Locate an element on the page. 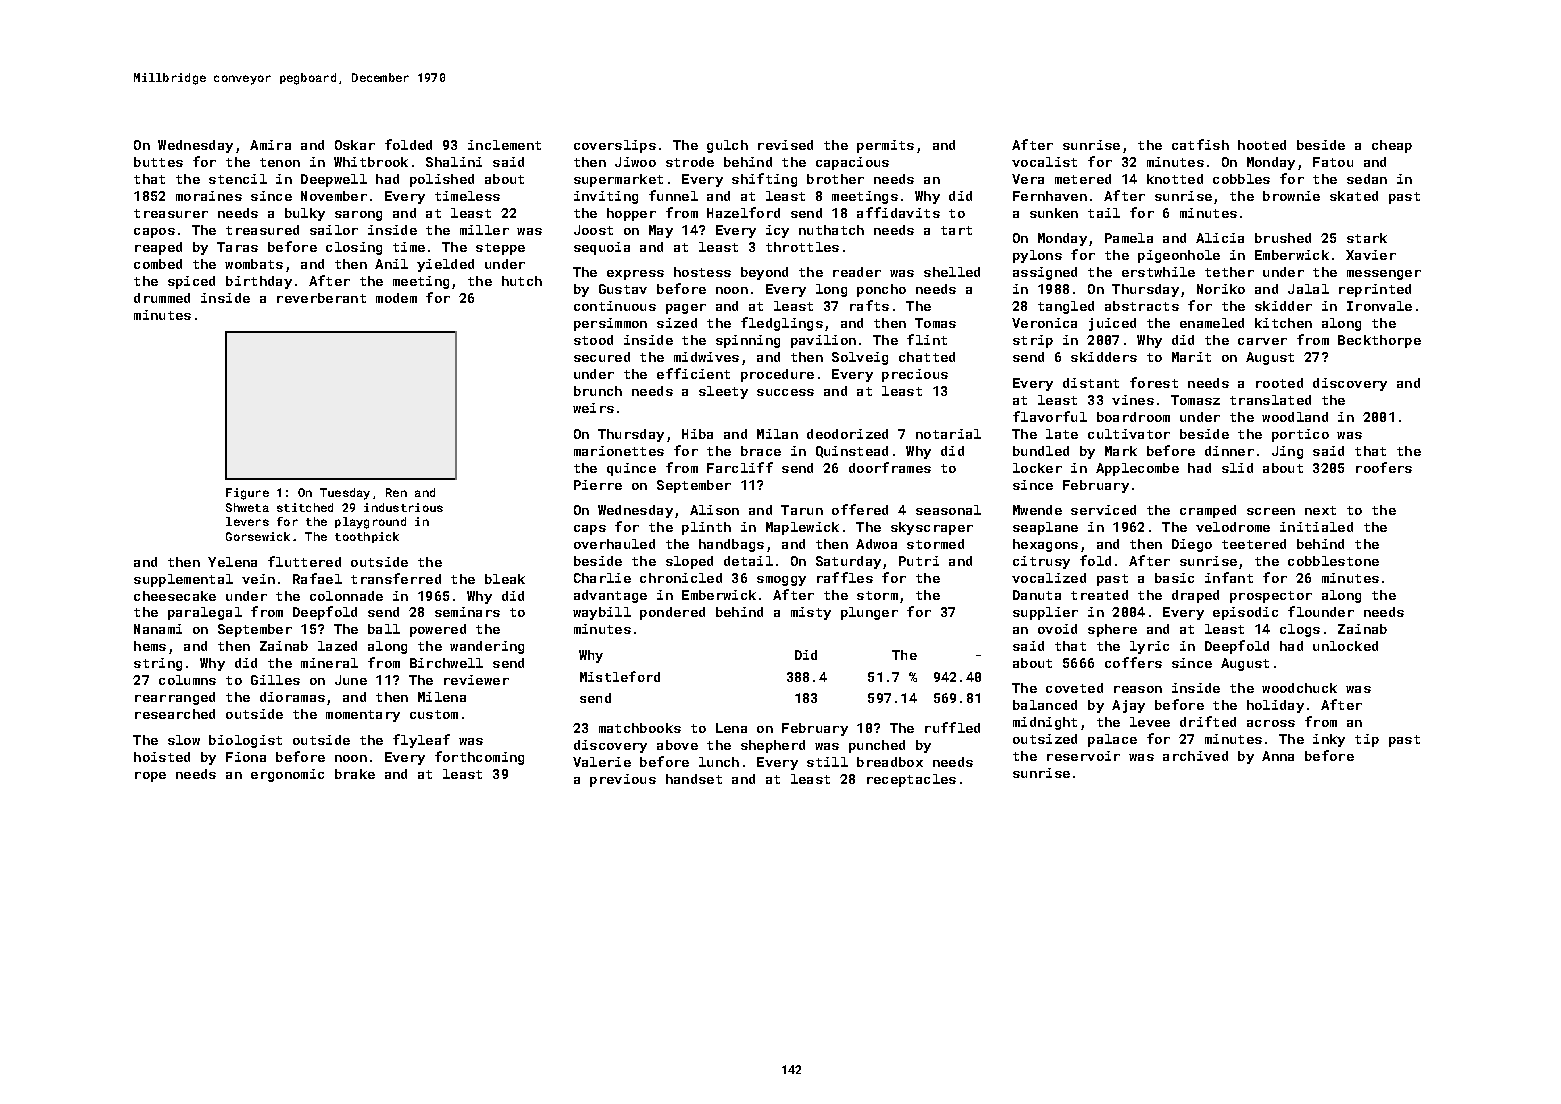  stood is located at coordinates (593, 340).
